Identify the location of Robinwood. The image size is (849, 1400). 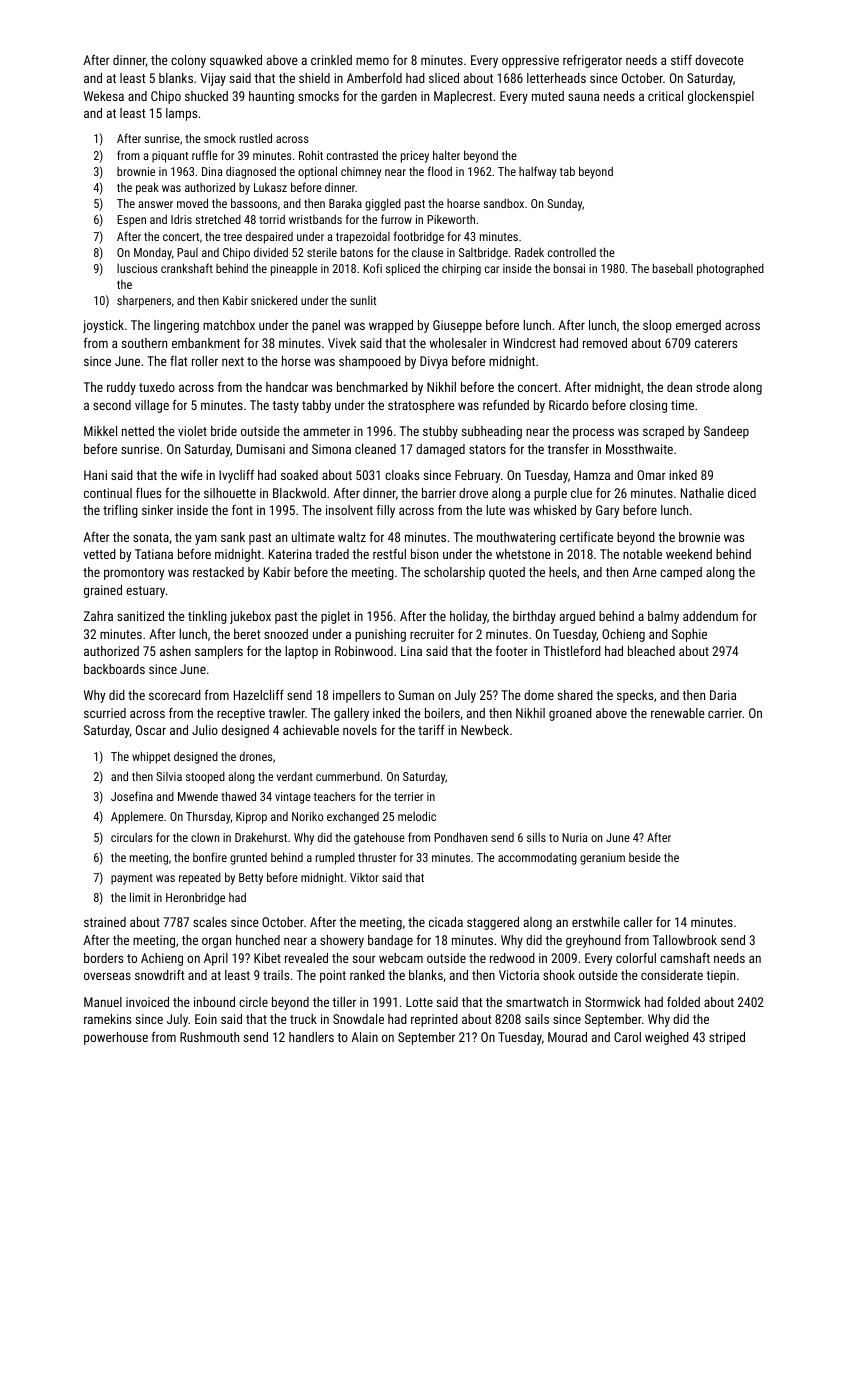
(364, 651).
